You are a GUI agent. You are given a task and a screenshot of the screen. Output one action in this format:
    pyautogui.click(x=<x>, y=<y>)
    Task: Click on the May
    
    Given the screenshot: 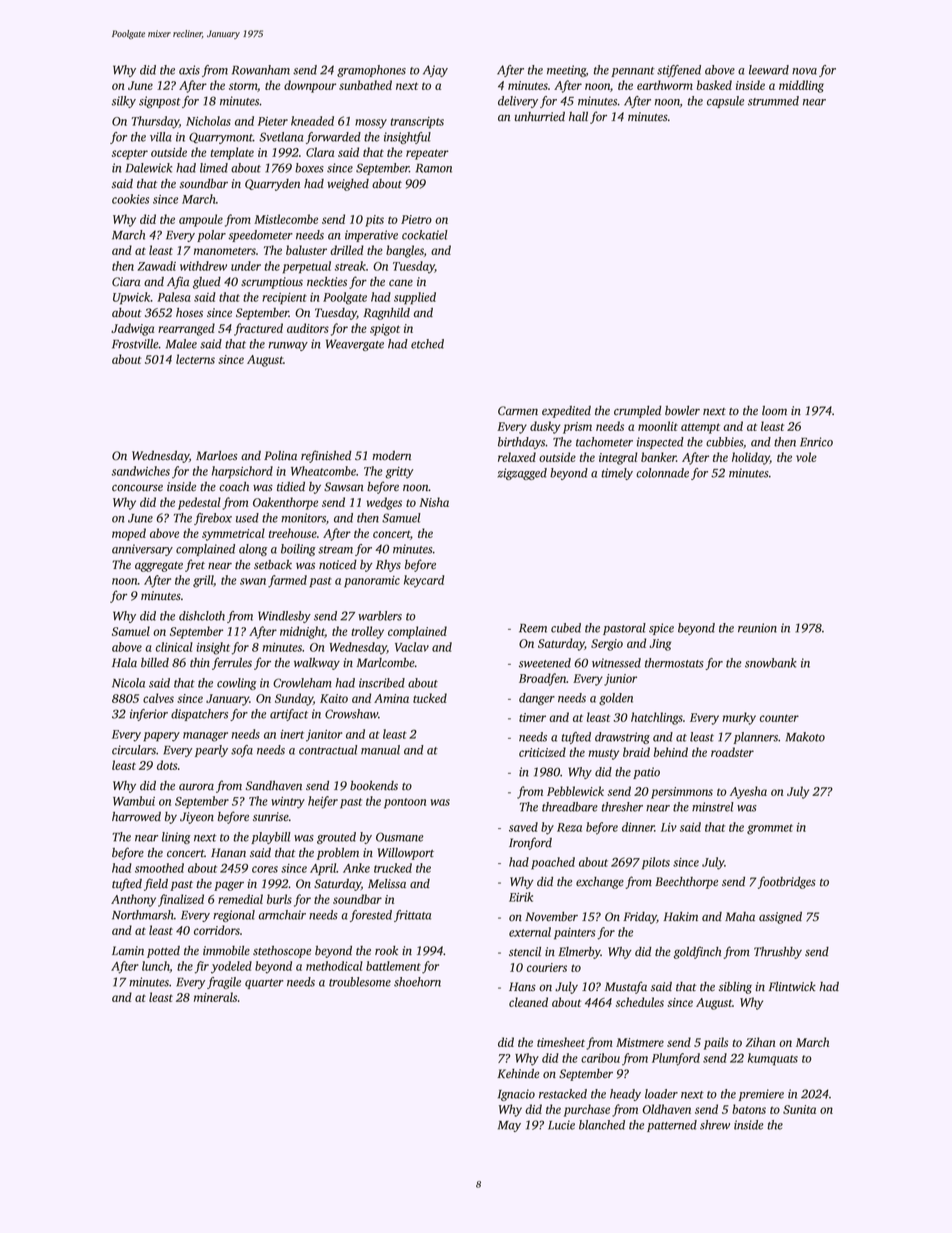 What is the action you would take?
    pyautogui.click(x=509, y=1126)
